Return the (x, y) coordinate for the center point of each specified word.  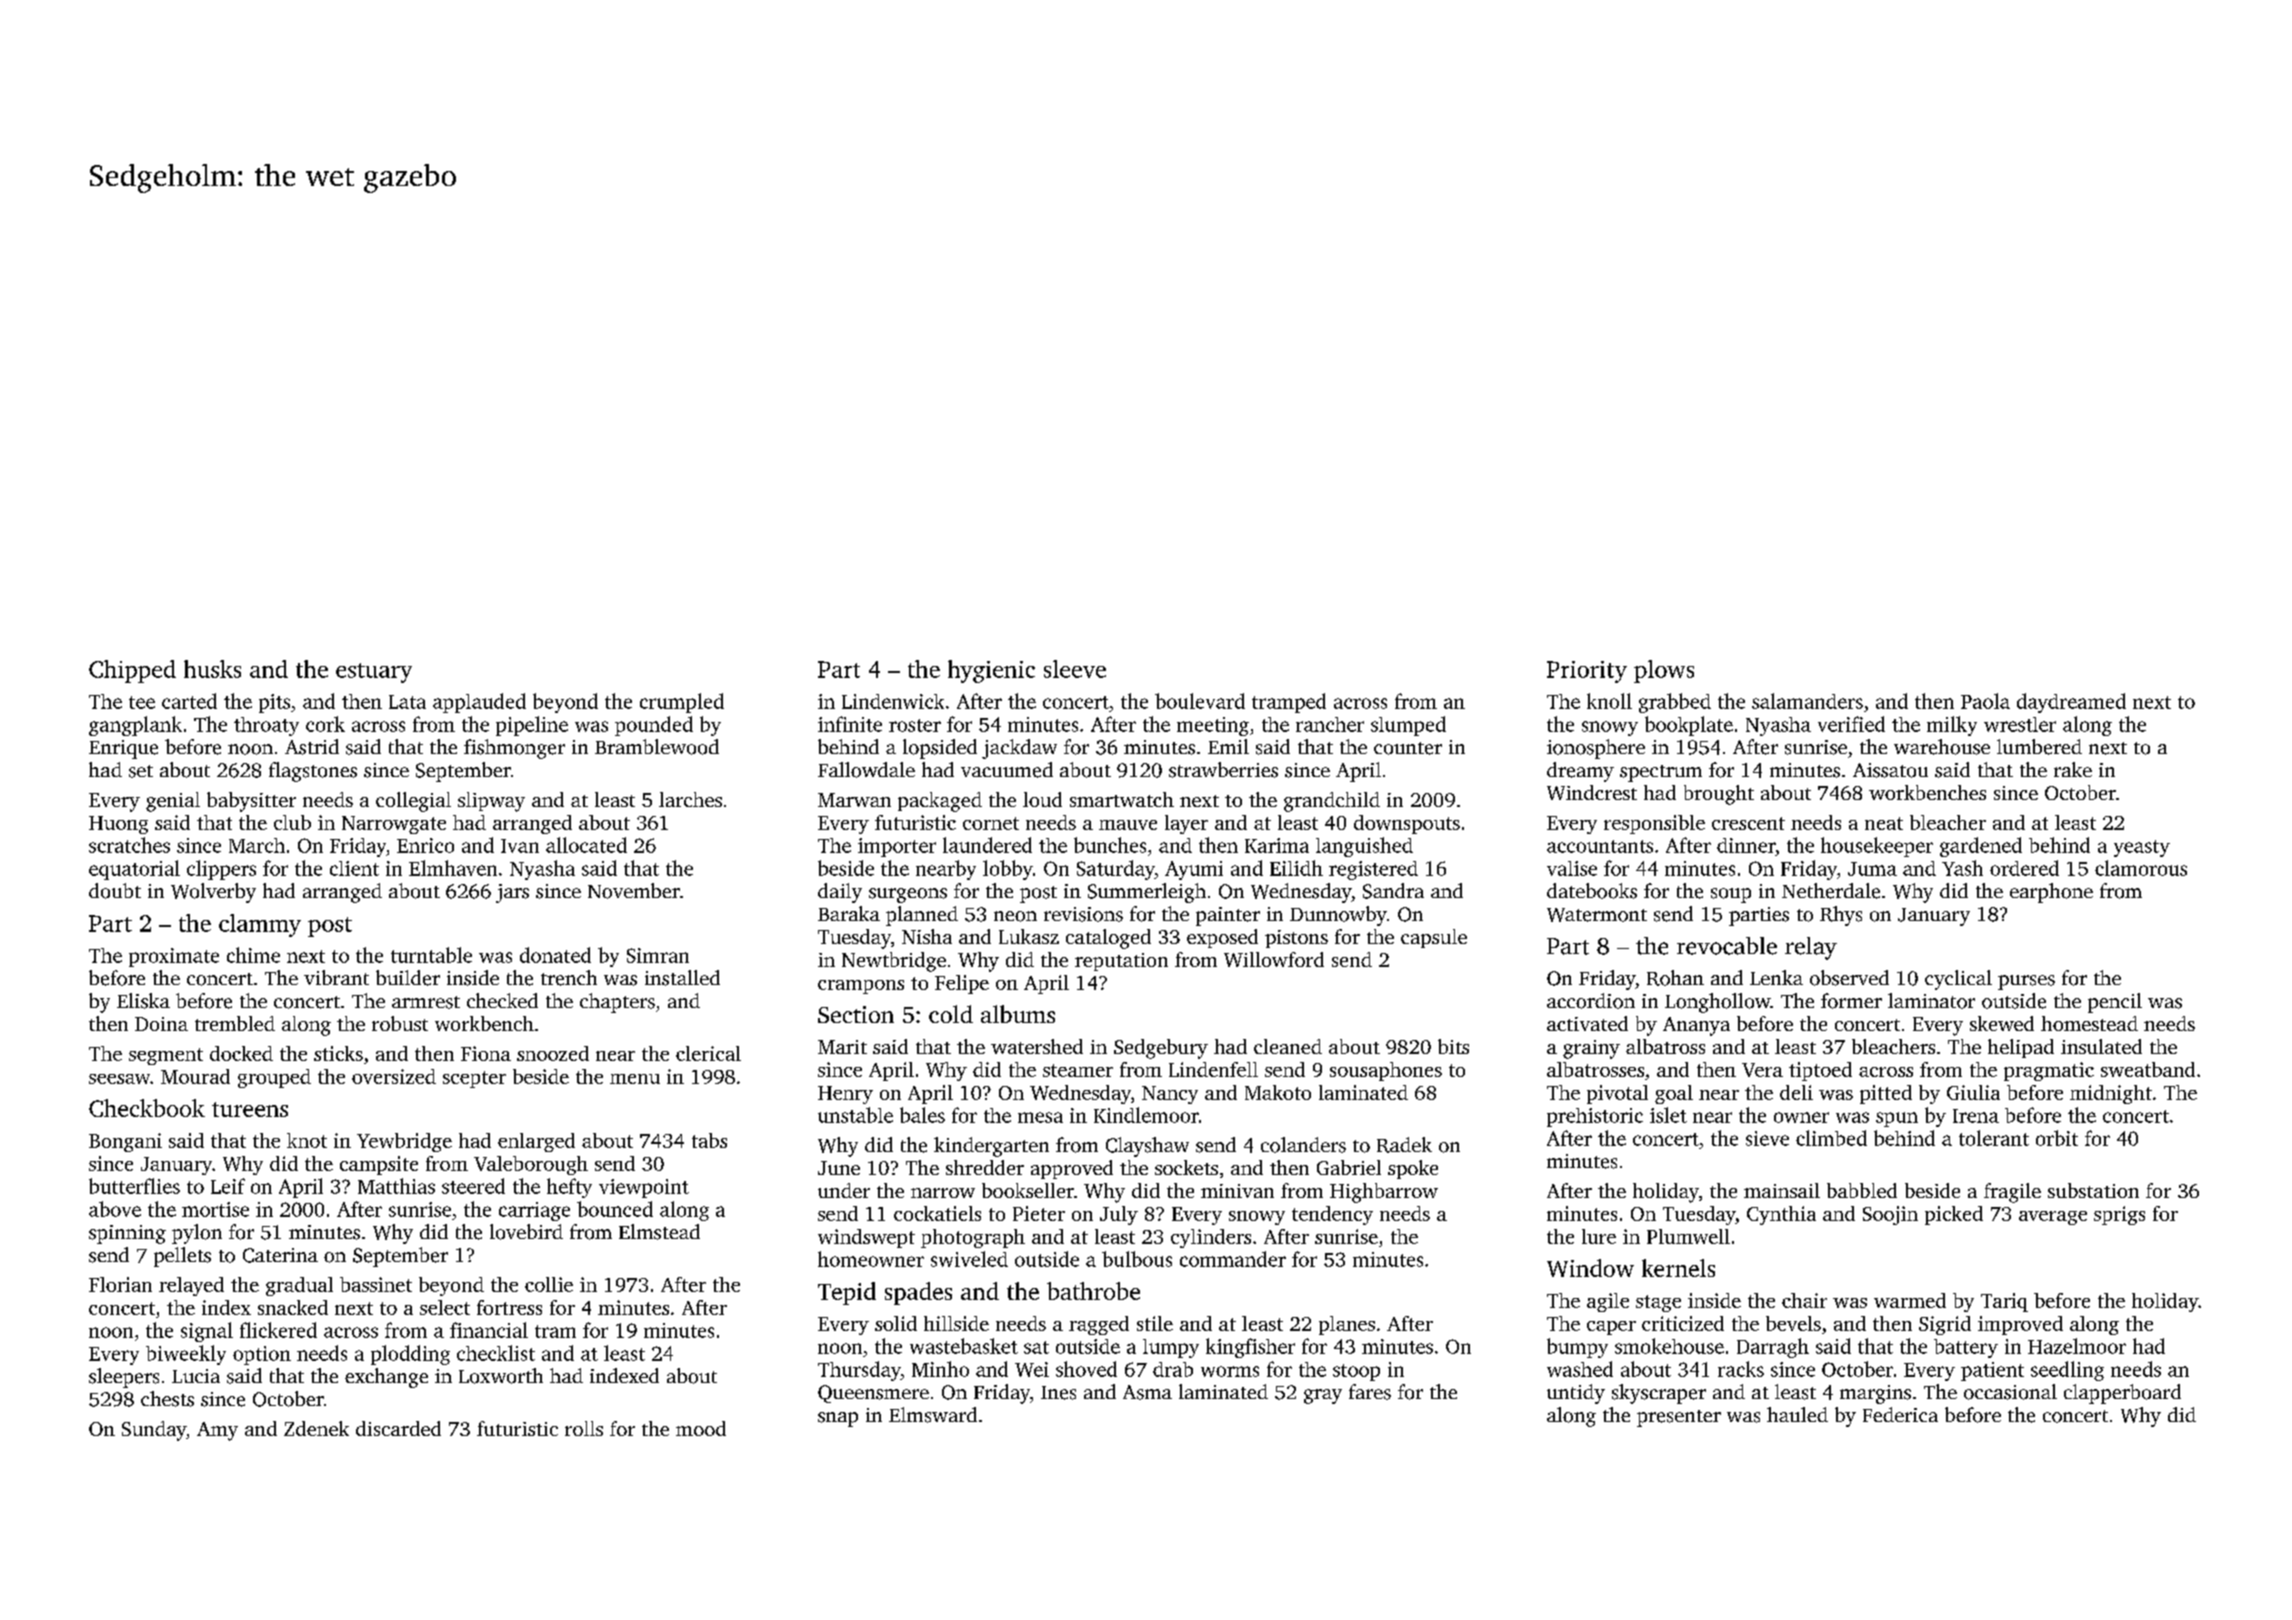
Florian (120, 1284)
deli (1796, 1092)
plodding (410, 1355)
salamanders (1807, 701)
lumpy (1171, 1348)
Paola (1985, 701)
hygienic (991, 671)
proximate (174, 957)
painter (1228, 916)
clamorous (2141, 868)
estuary (374, 673)
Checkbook (147, 1108)
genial (173, 802)
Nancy (1170, 1095)
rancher (1330, 724)
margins (1875, 1394)
